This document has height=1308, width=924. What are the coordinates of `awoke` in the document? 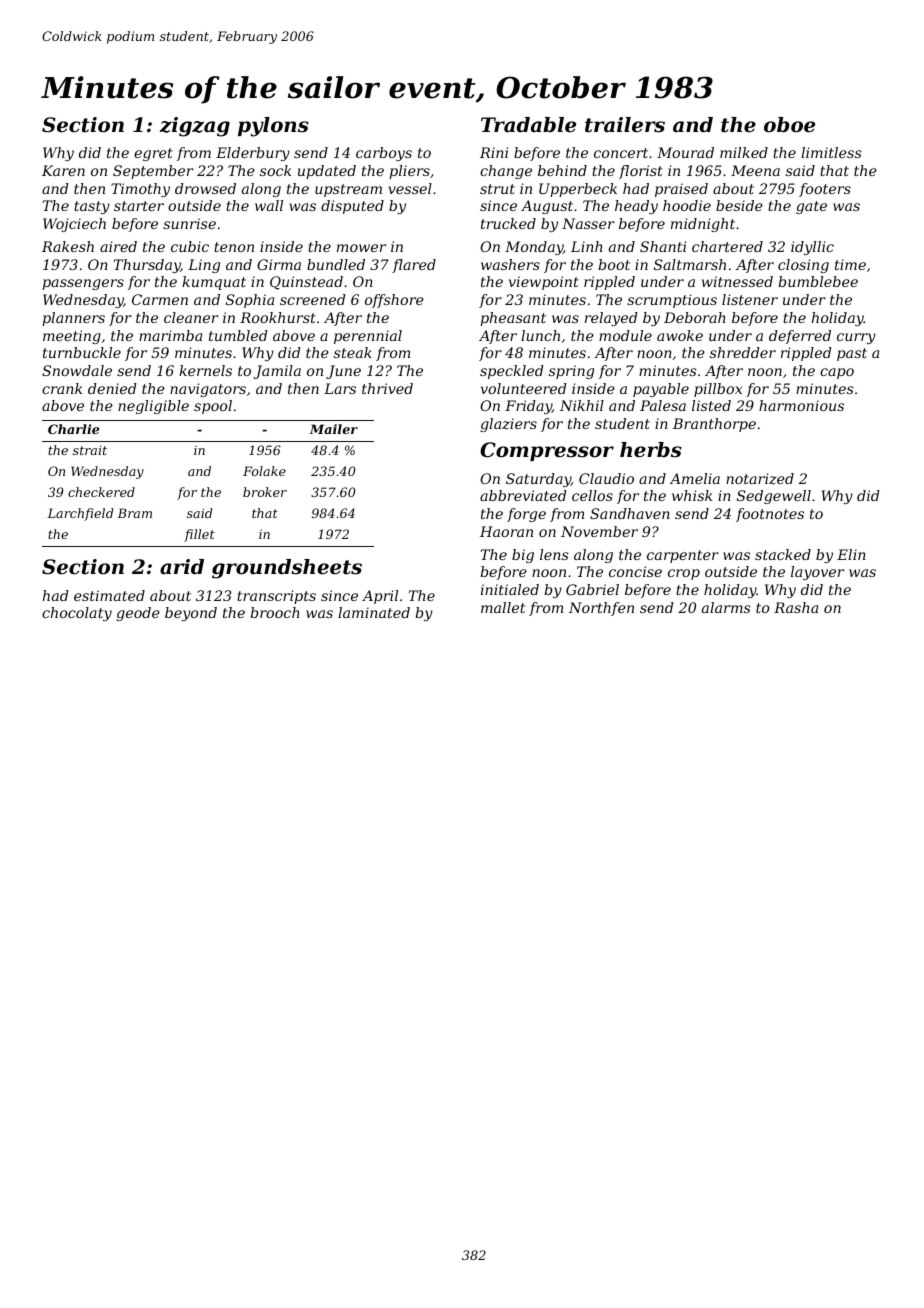 It's located at (680, 335).
